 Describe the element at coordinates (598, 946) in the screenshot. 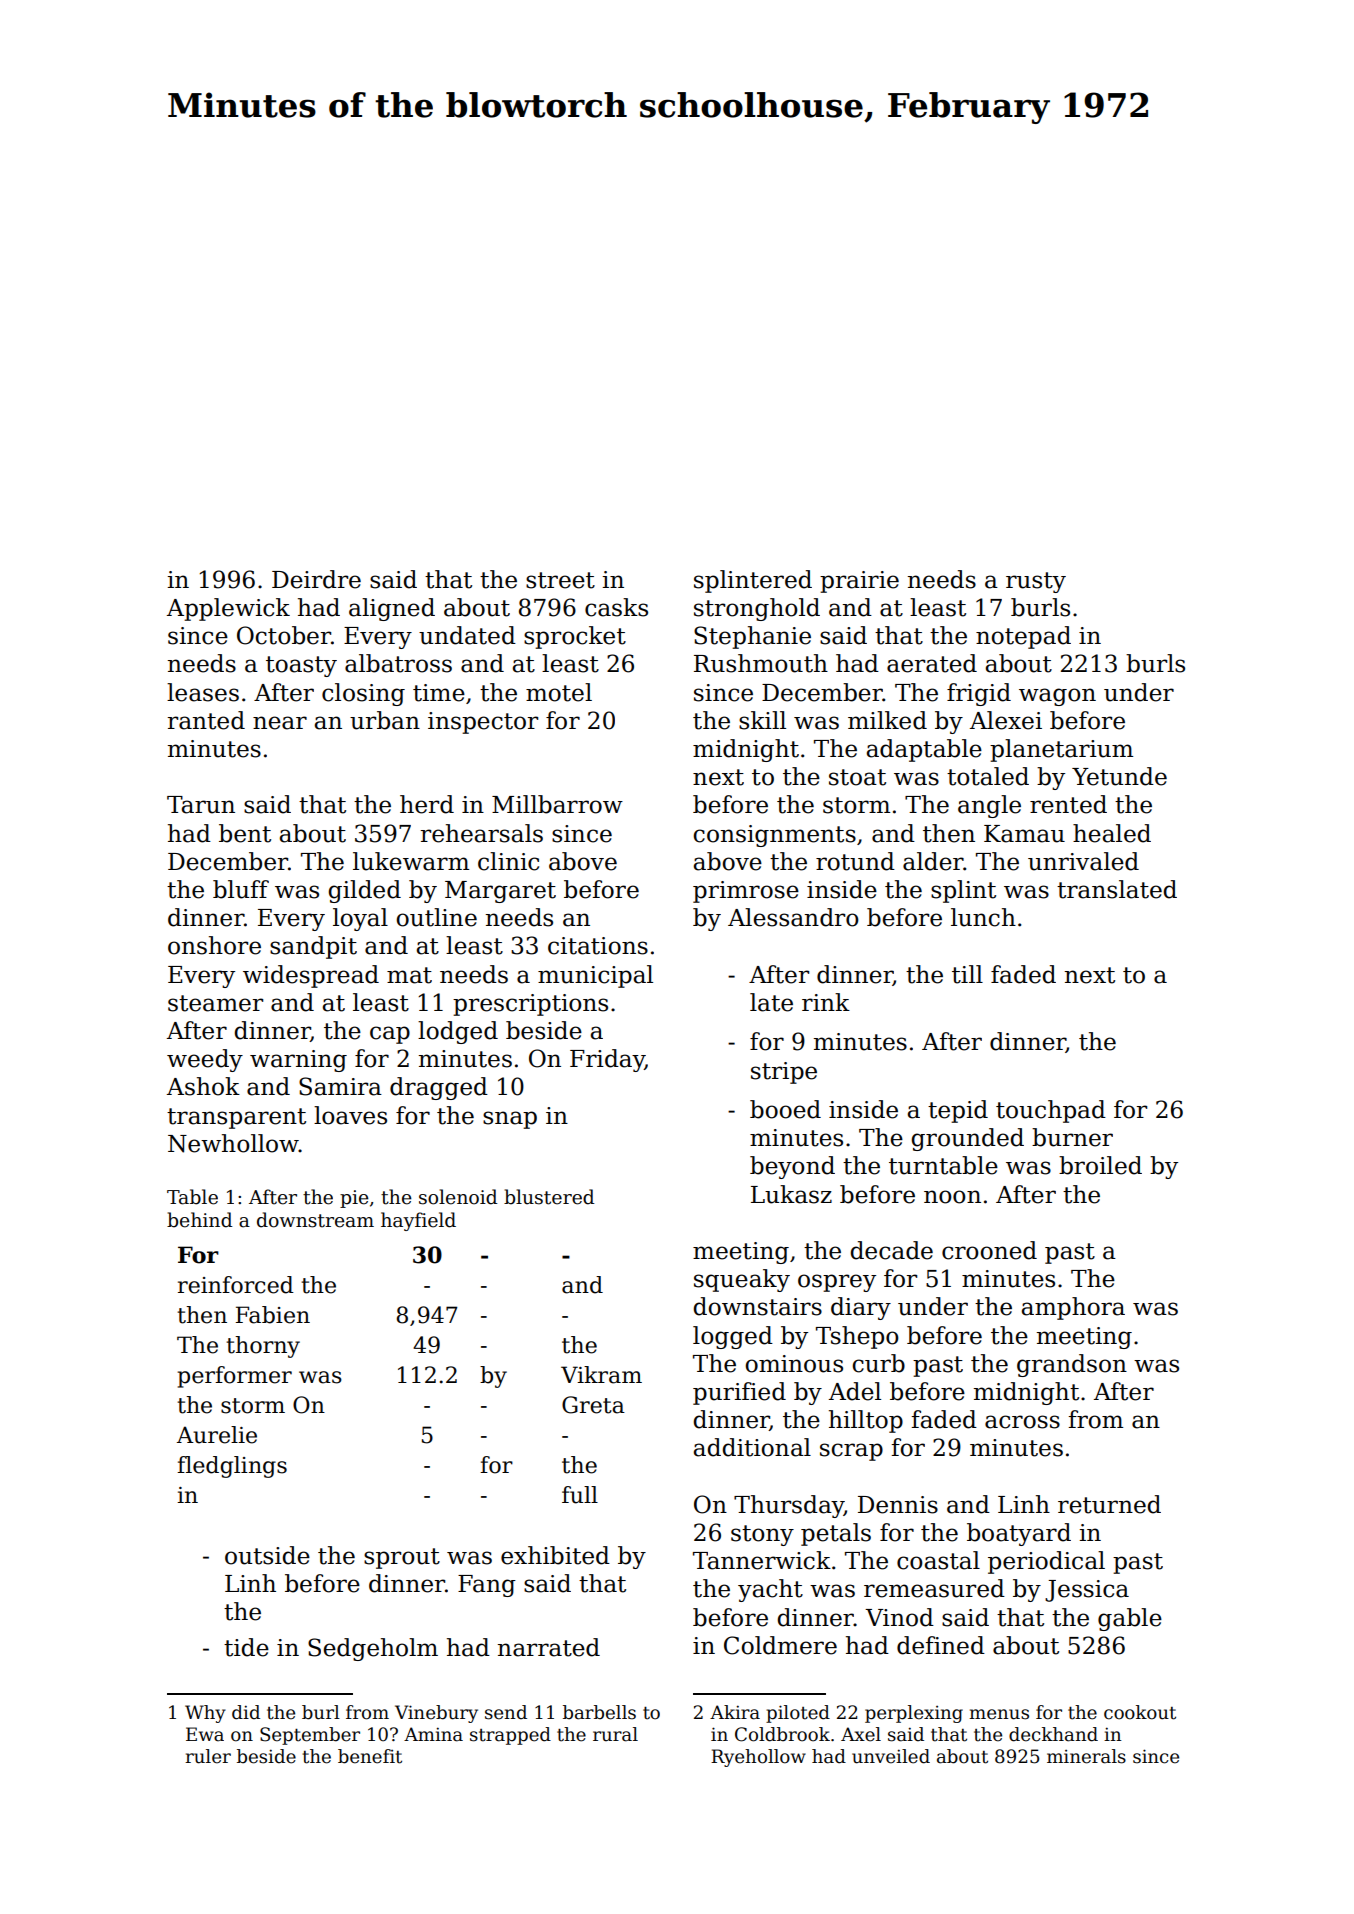

I see `citations` at that location.
